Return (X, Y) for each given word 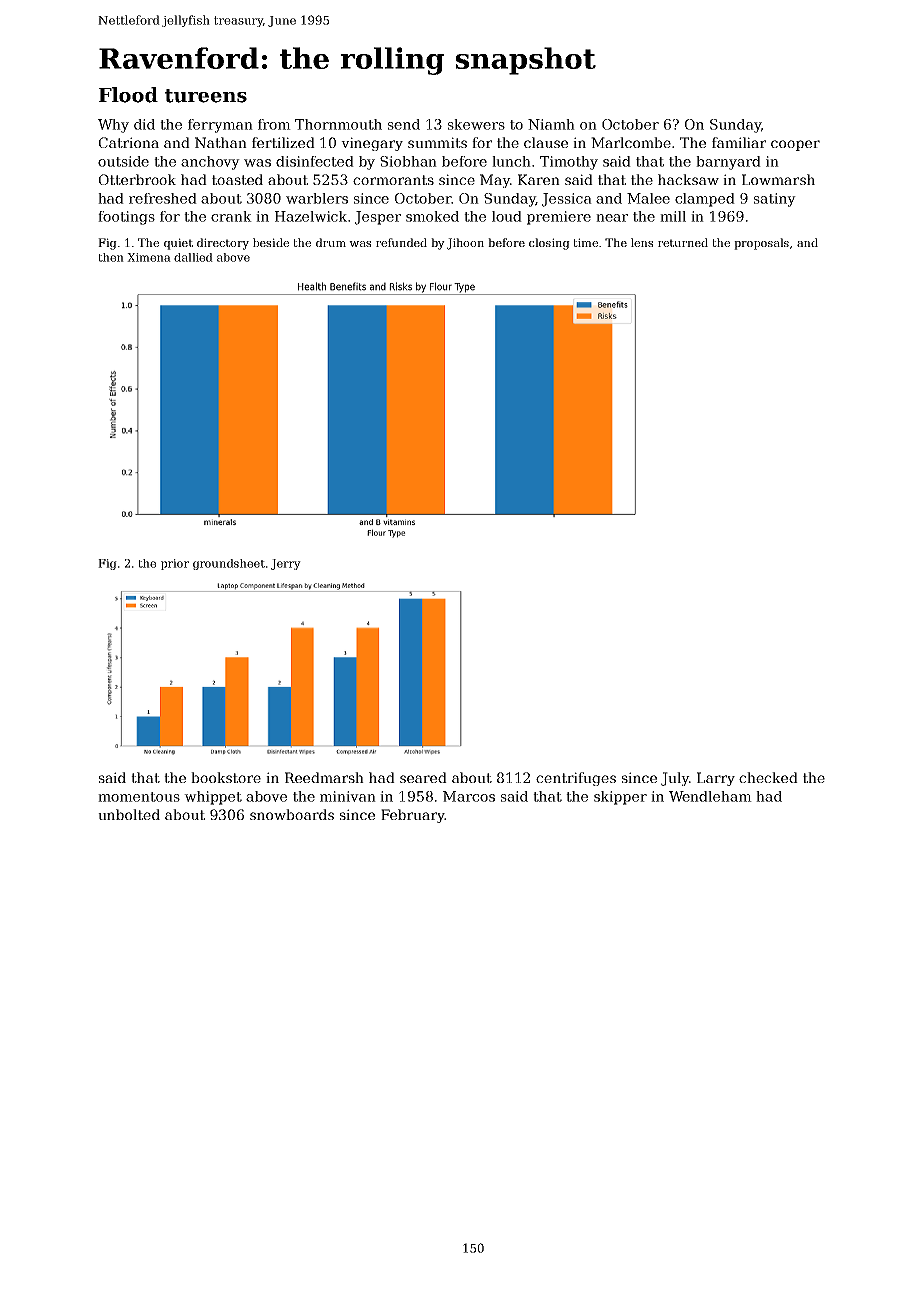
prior (175, 564)
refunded (401, 242)
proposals (761, 244)
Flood (128, 95)
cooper (795, 145)
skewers (476, 124)
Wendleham (710, 796)
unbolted (129, 814)
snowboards (292, 814)
